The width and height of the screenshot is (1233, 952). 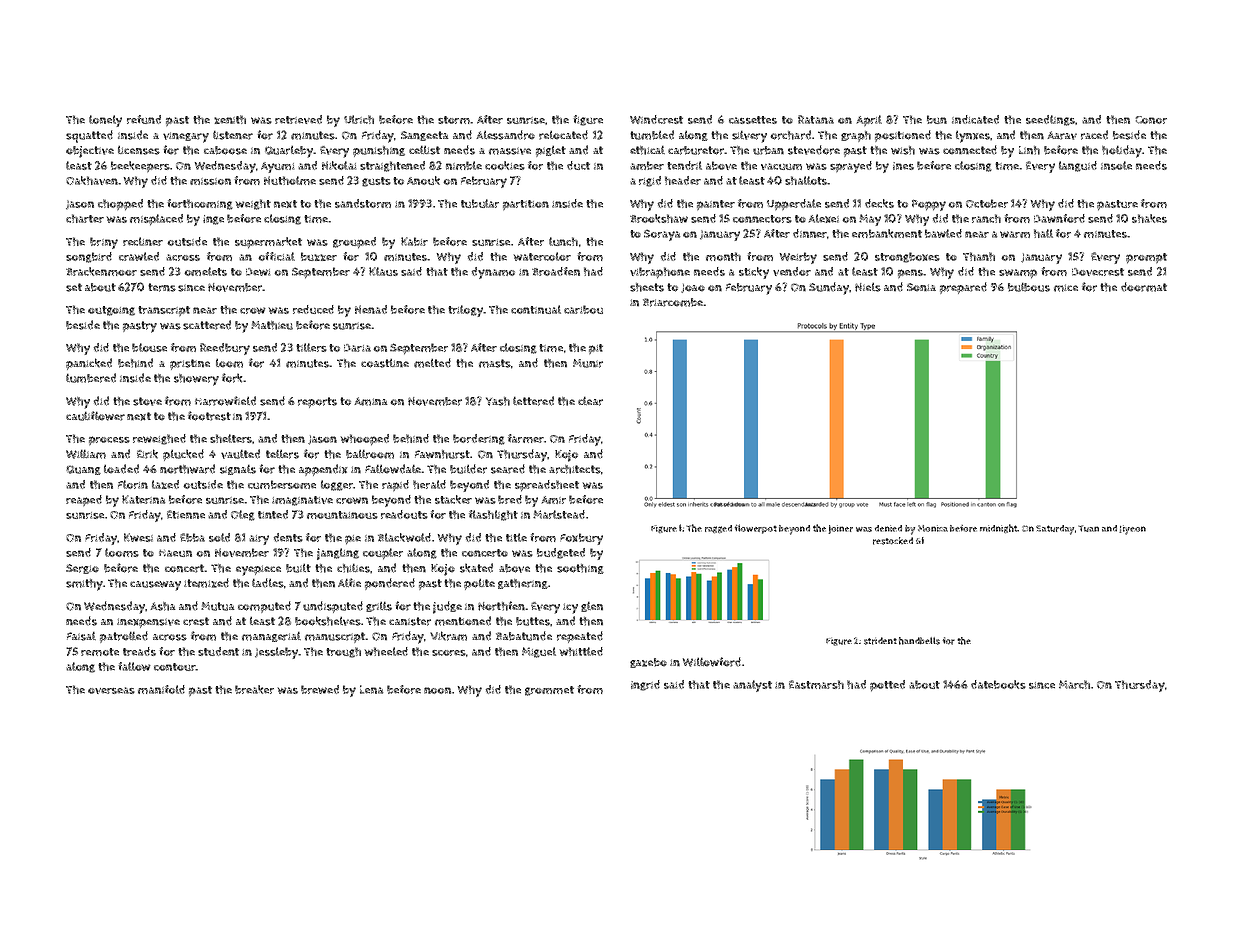 What do you see at coordinates (1149, 218) in the screenshot?
I see `shakes` at bounding box center [1149, 218].
